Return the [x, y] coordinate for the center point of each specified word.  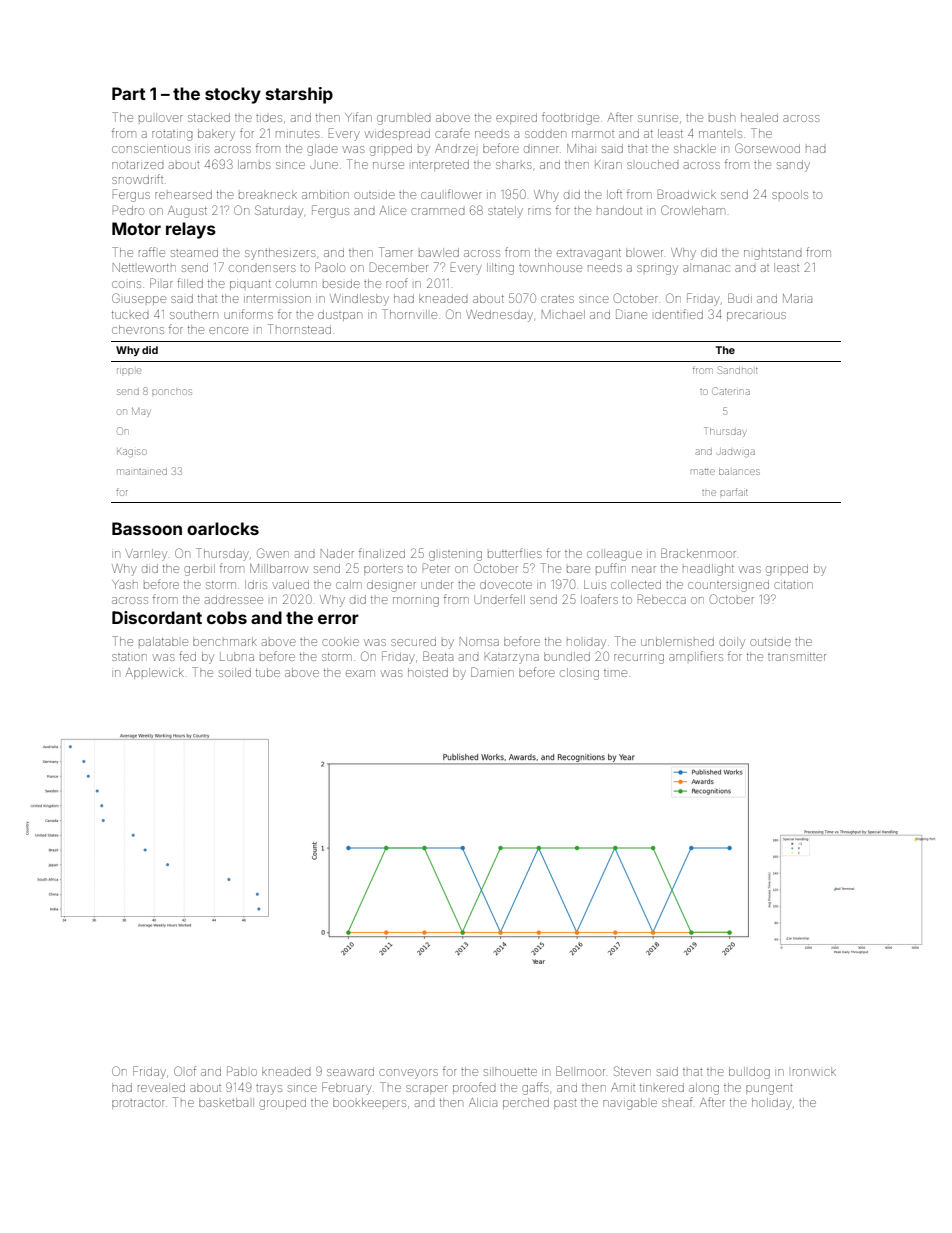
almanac [706, 267]
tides [269, 118]
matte [703, 472]
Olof [185, 1071]
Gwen [273, 553]
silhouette [510, 1071]
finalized [382, 553]
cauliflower [451, 194]
